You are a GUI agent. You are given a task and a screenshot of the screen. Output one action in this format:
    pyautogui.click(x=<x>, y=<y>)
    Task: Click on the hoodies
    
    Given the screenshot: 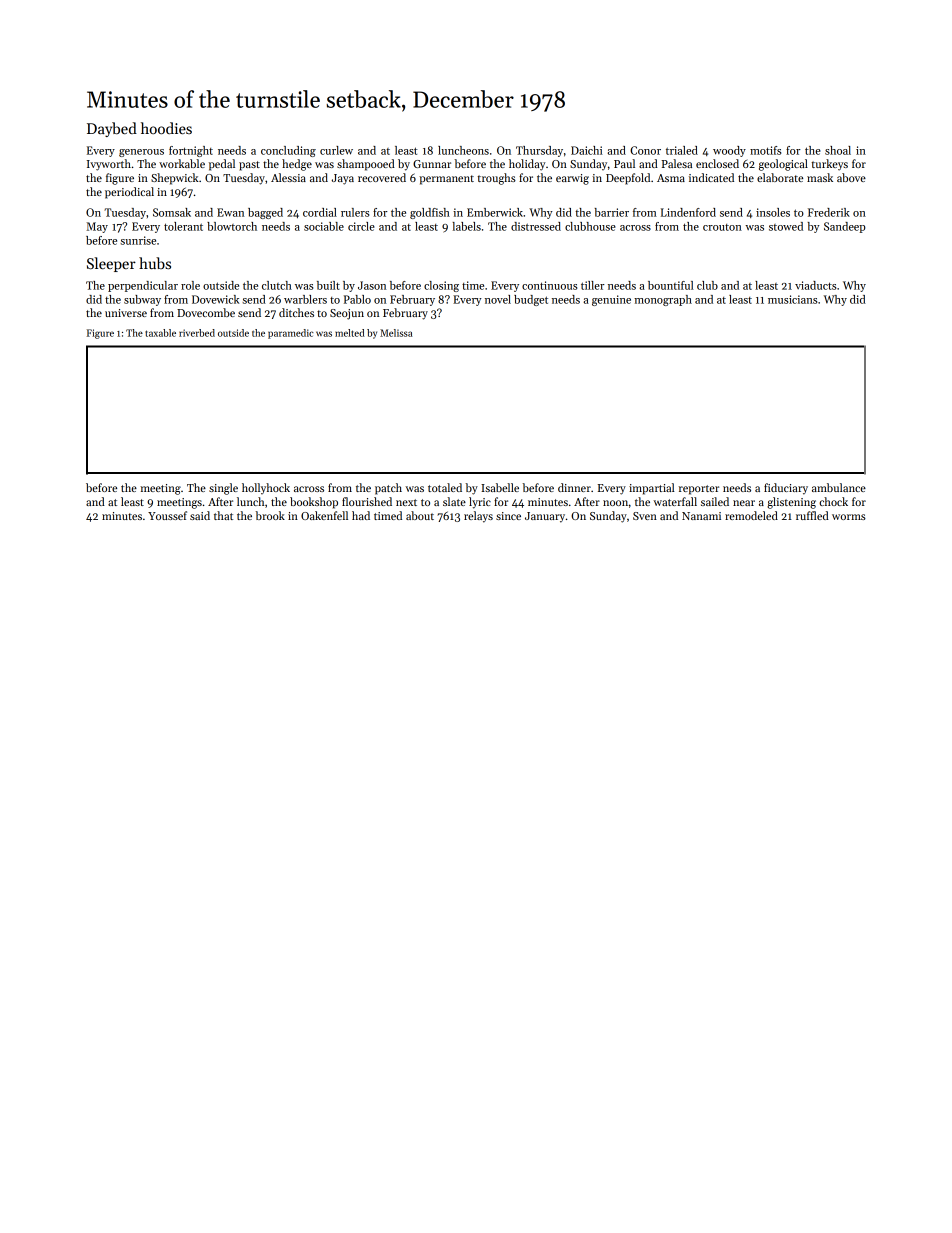 What is the action you would take?
    pyautogui.click(x=166, y=128)
